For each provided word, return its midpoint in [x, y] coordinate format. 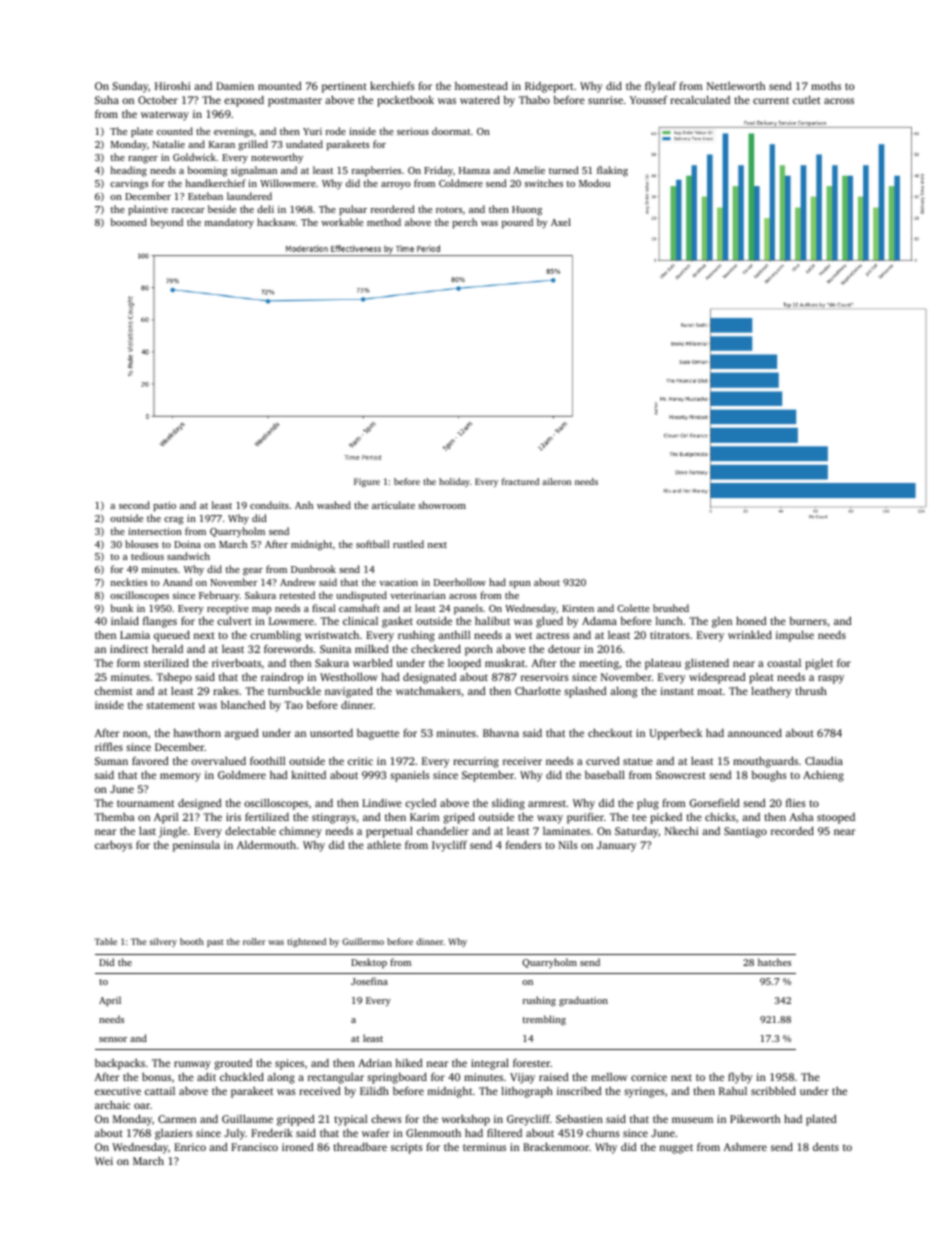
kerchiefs [392, 85]
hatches [774, 962]
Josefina [369, 981]
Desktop [369, 963]
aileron [556, 481]
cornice [649, 1077]
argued [242, 734]
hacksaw [276, 222]
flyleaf [661, 87]
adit [206, 1076]
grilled [253, 145]
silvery [163, 942]
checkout [610, 732]
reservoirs [545, 677]
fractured [520, 481]
